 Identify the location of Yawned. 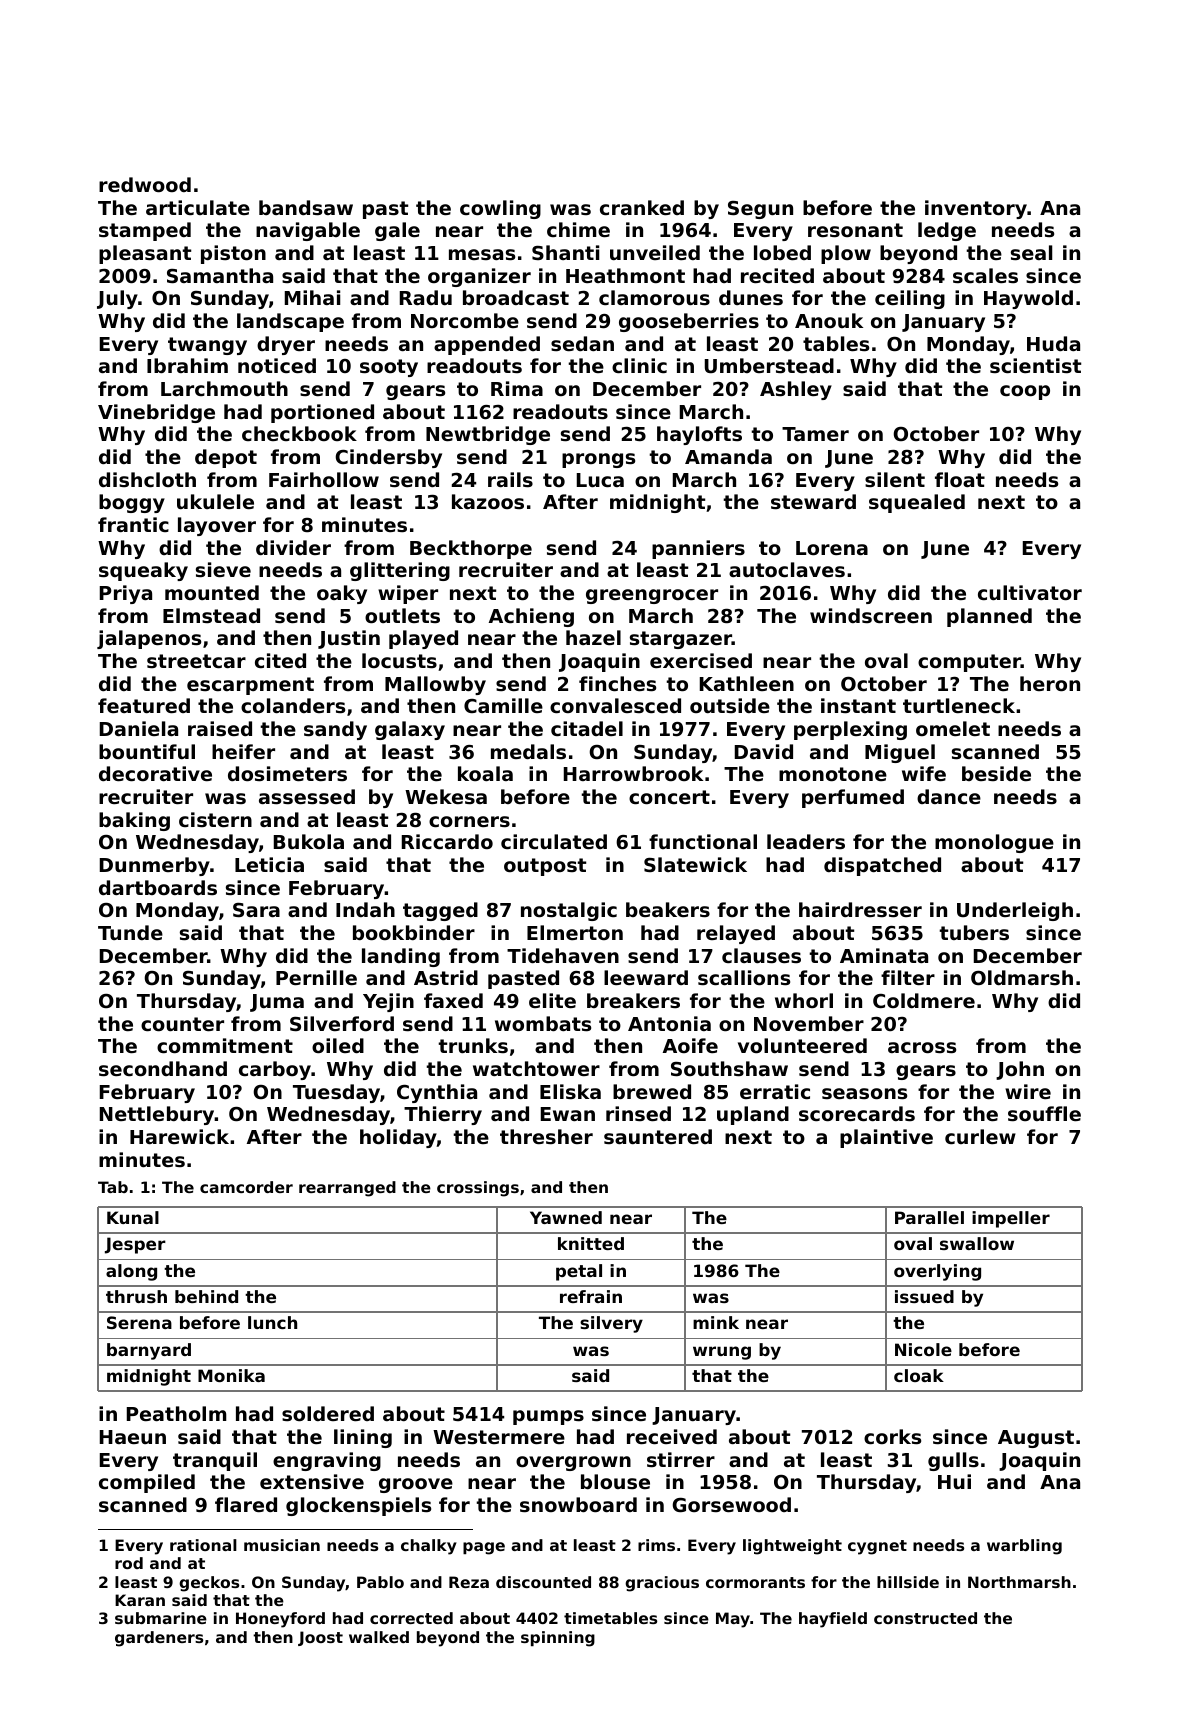
(566, 1217).
